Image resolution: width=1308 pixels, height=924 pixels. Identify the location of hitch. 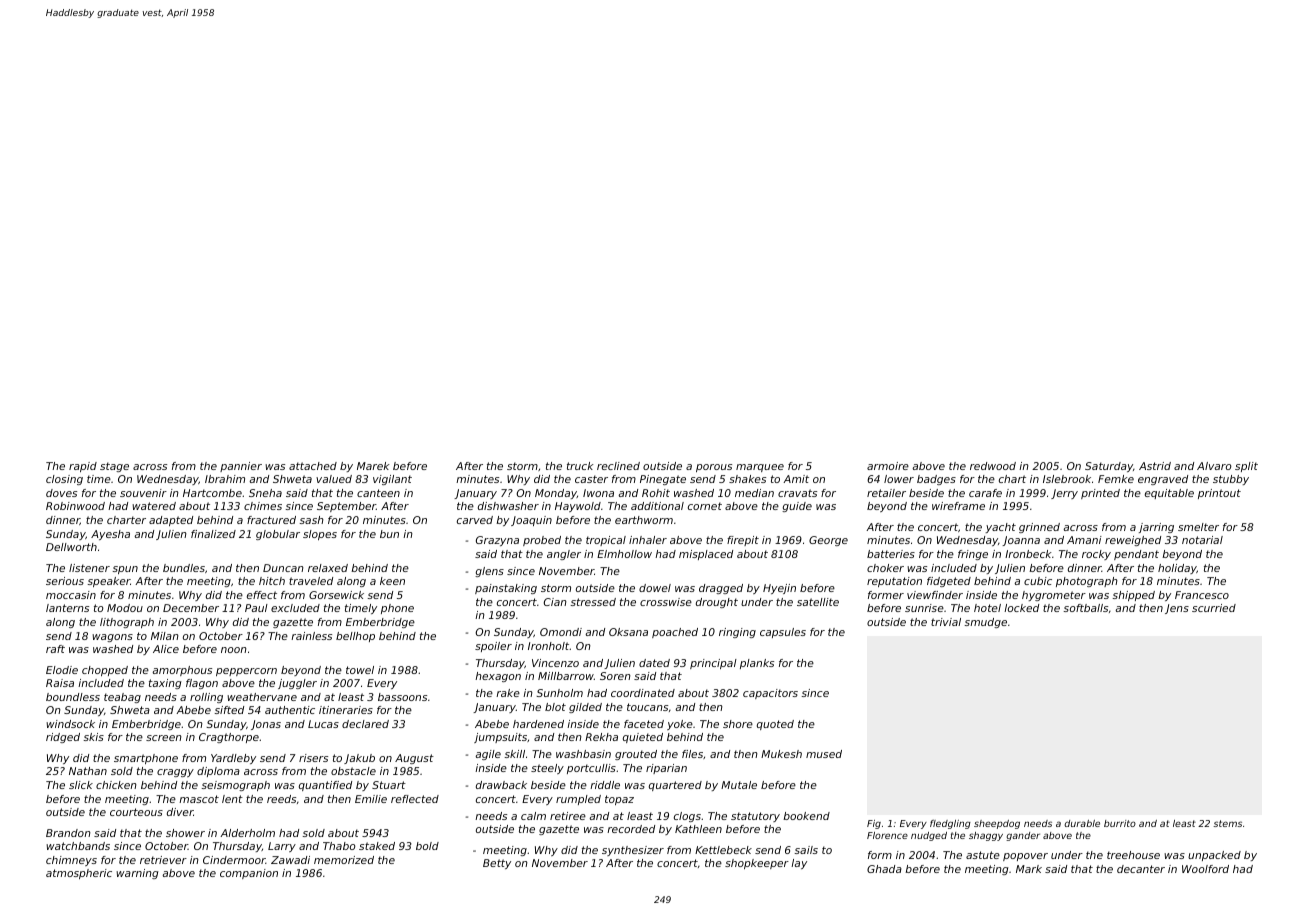
(272, 581).
